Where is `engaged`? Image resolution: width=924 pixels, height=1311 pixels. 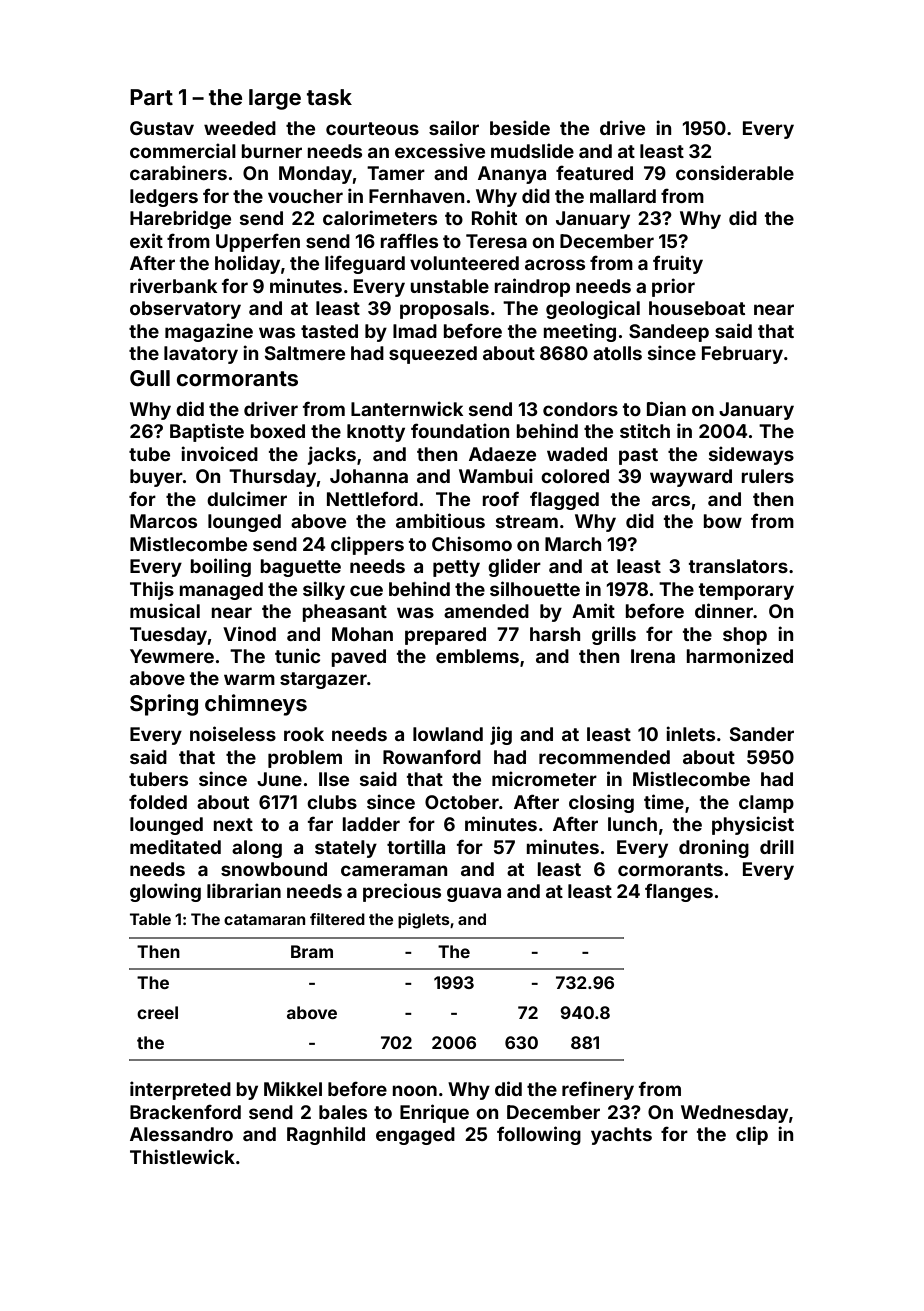
engaged is located at coordinates (415, 1136).
